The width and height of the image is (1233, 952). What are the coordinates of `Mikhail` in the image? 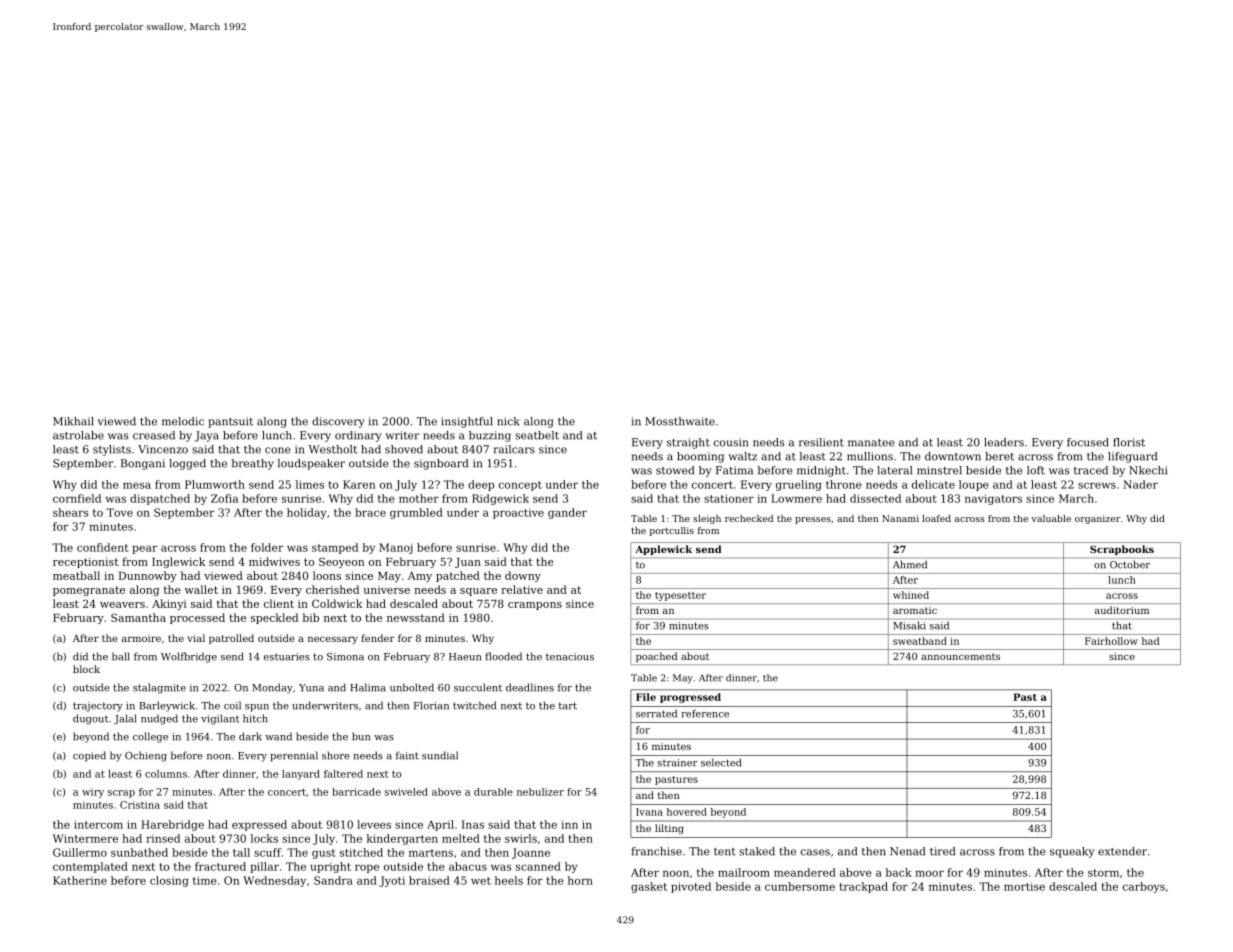 It's located at (73, 421).
